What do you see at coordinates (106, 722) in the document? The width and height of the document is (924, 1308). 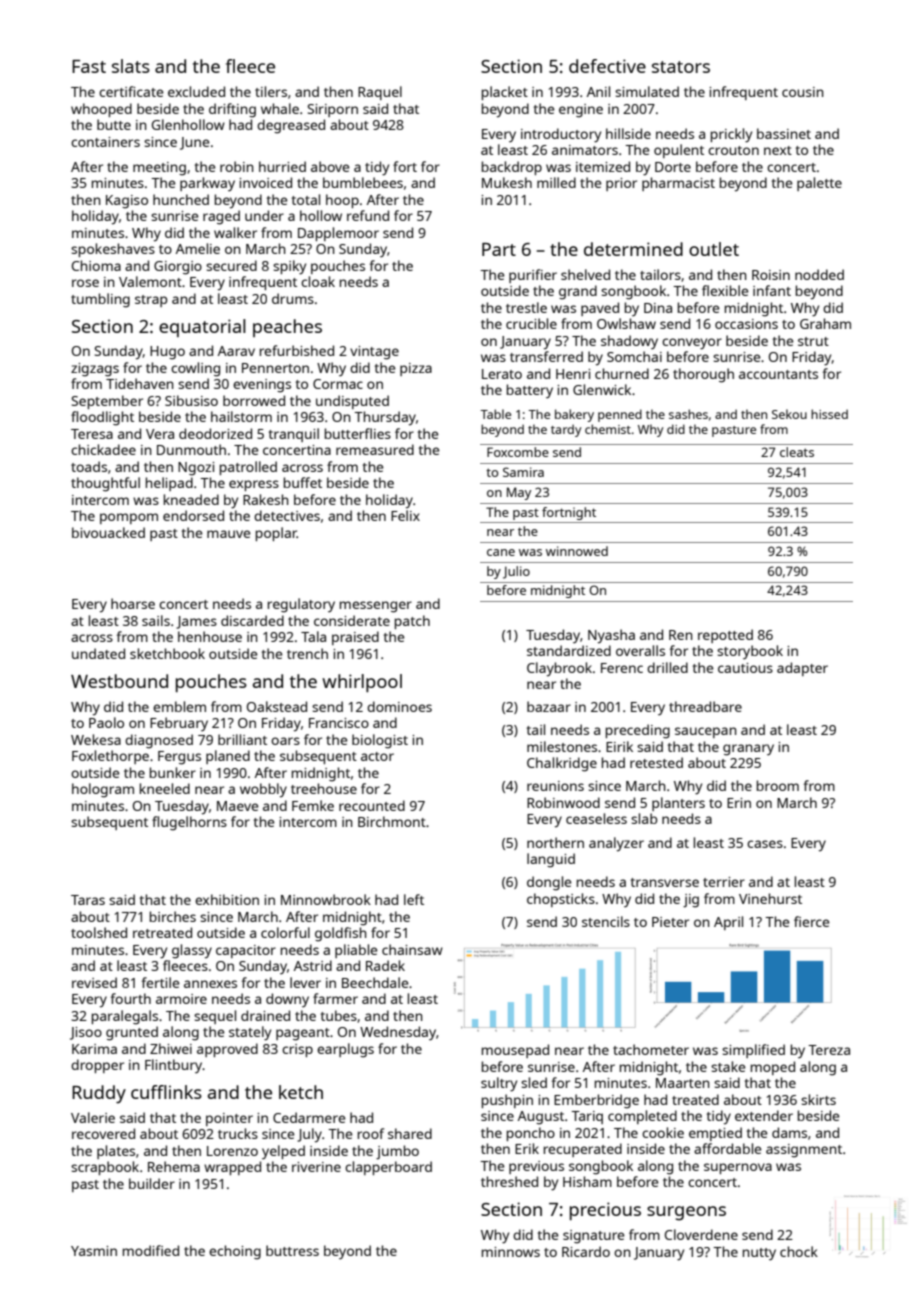 I see `Paolo` at bounding box center [106, 722].
